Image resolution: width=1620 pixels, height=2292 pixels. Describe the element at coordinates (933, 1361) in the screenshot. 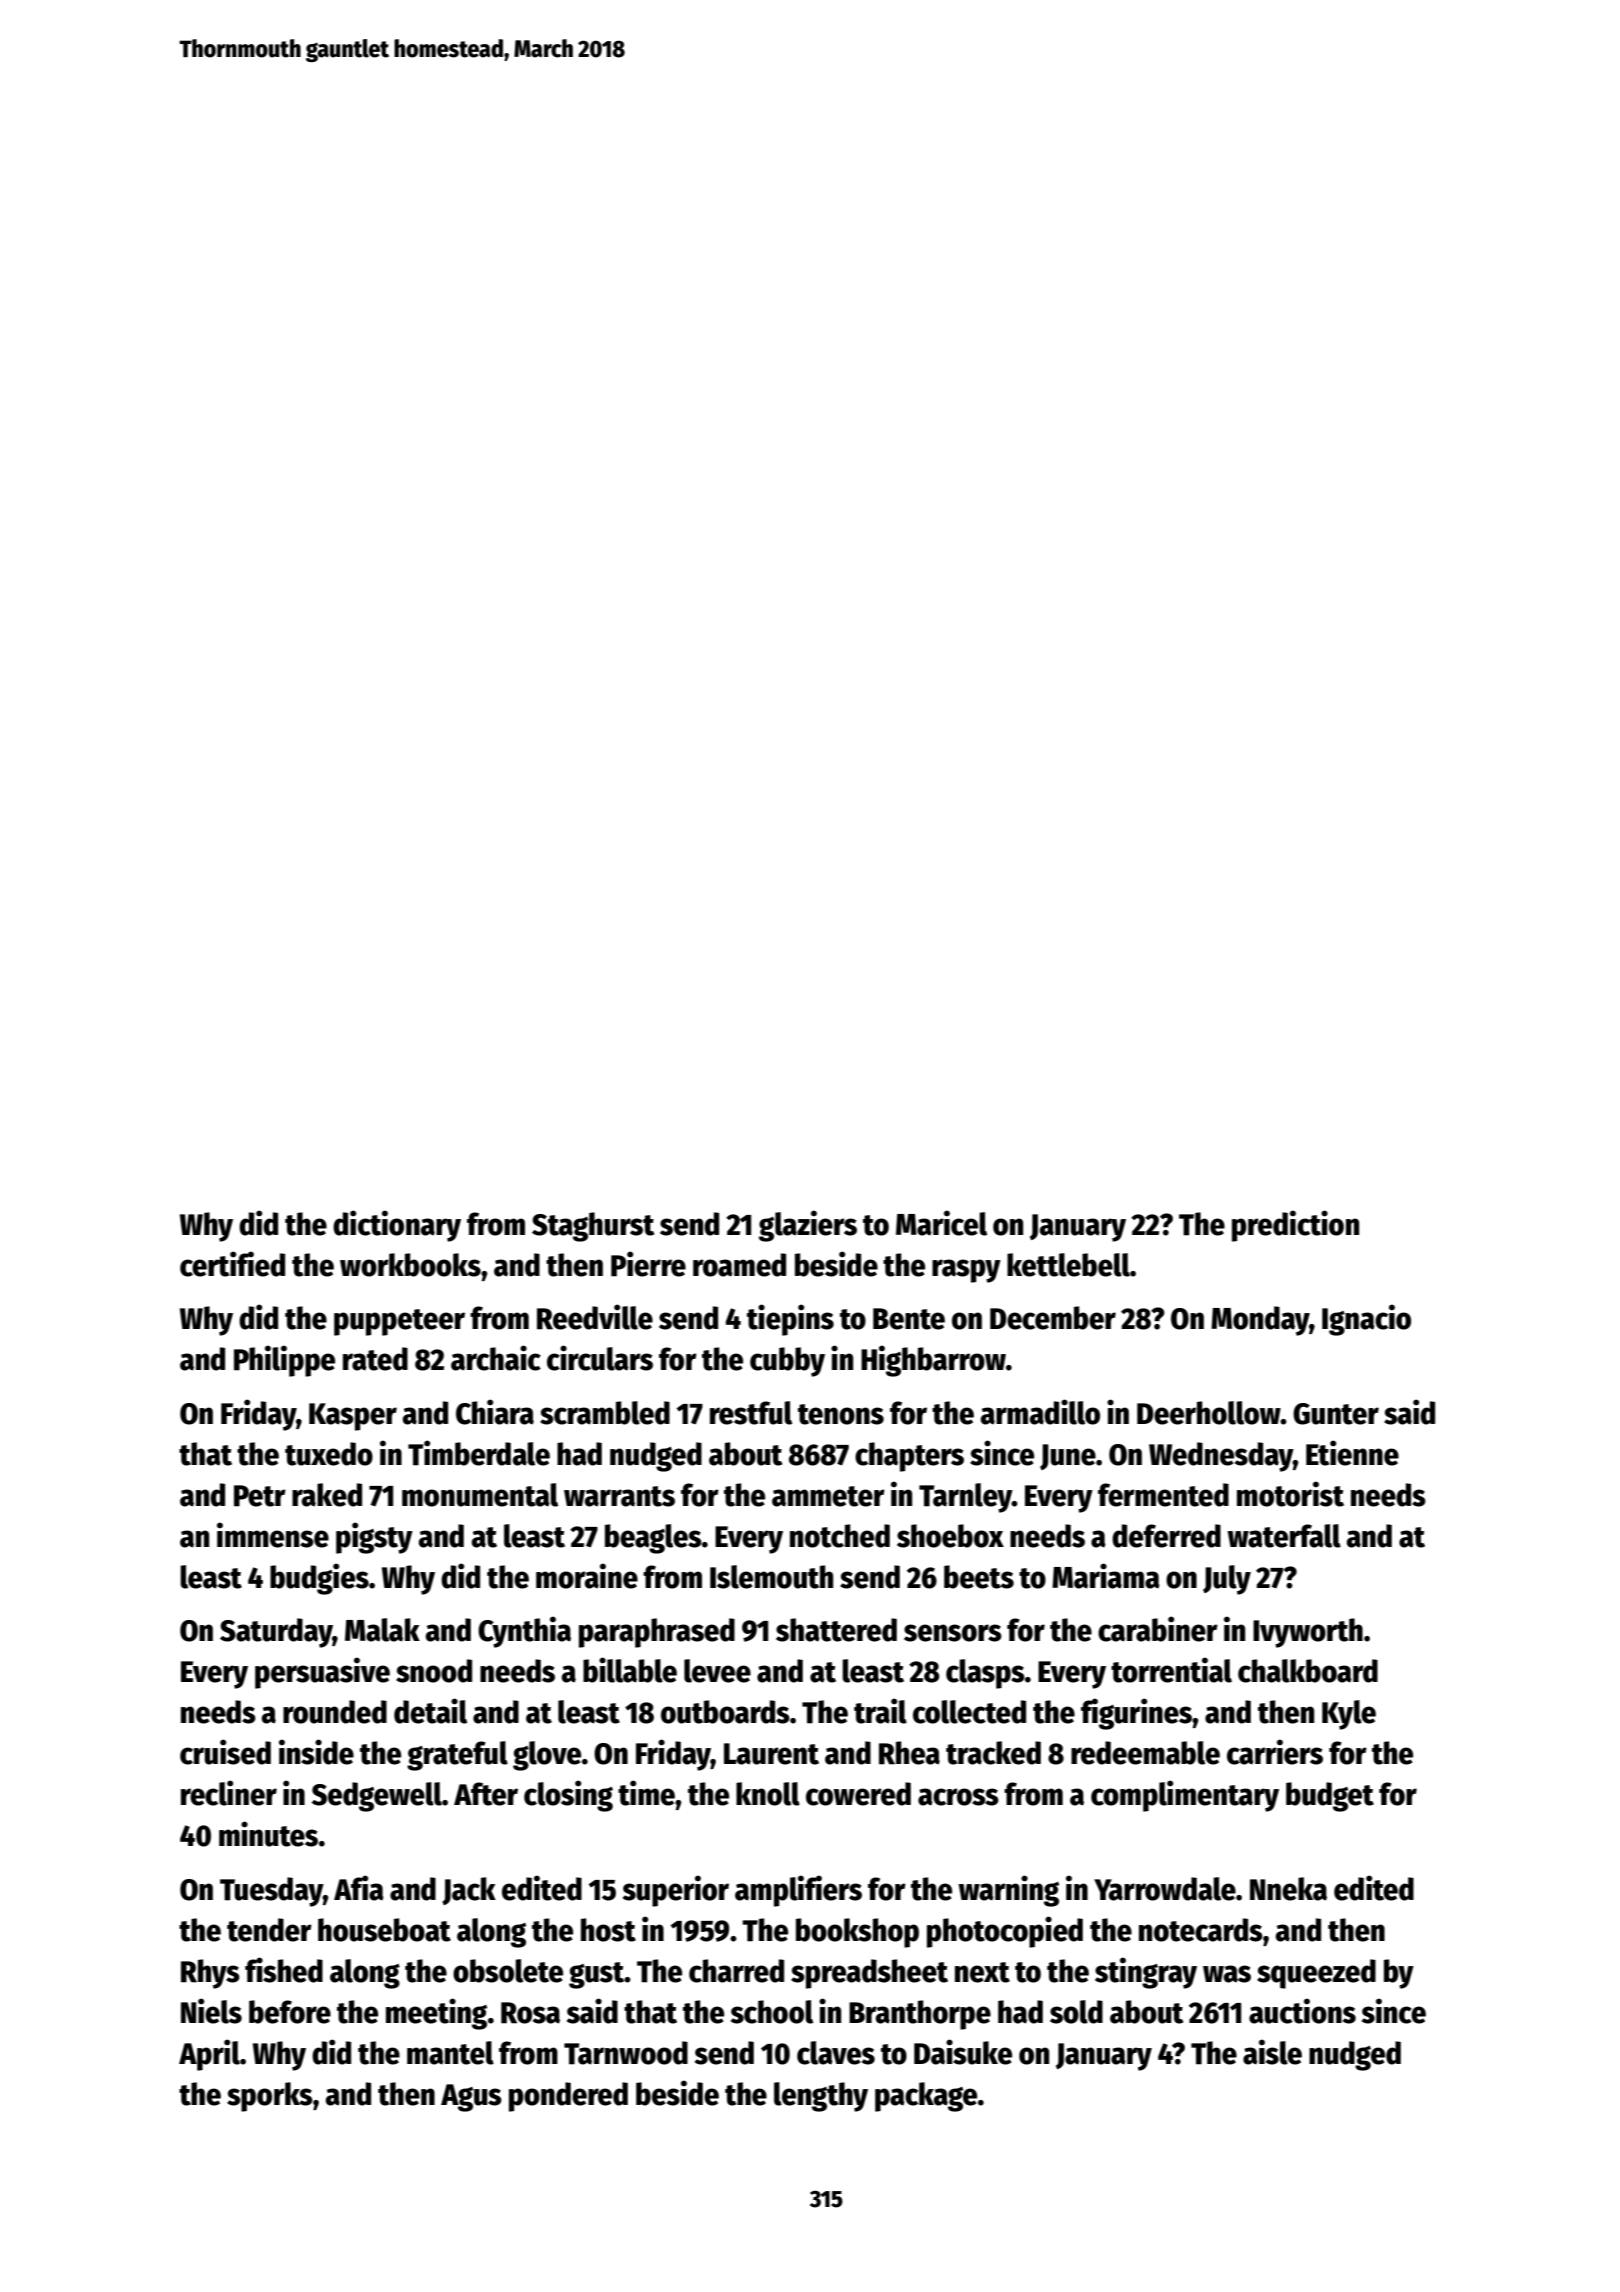

I see `Highbarrow` at that location.
